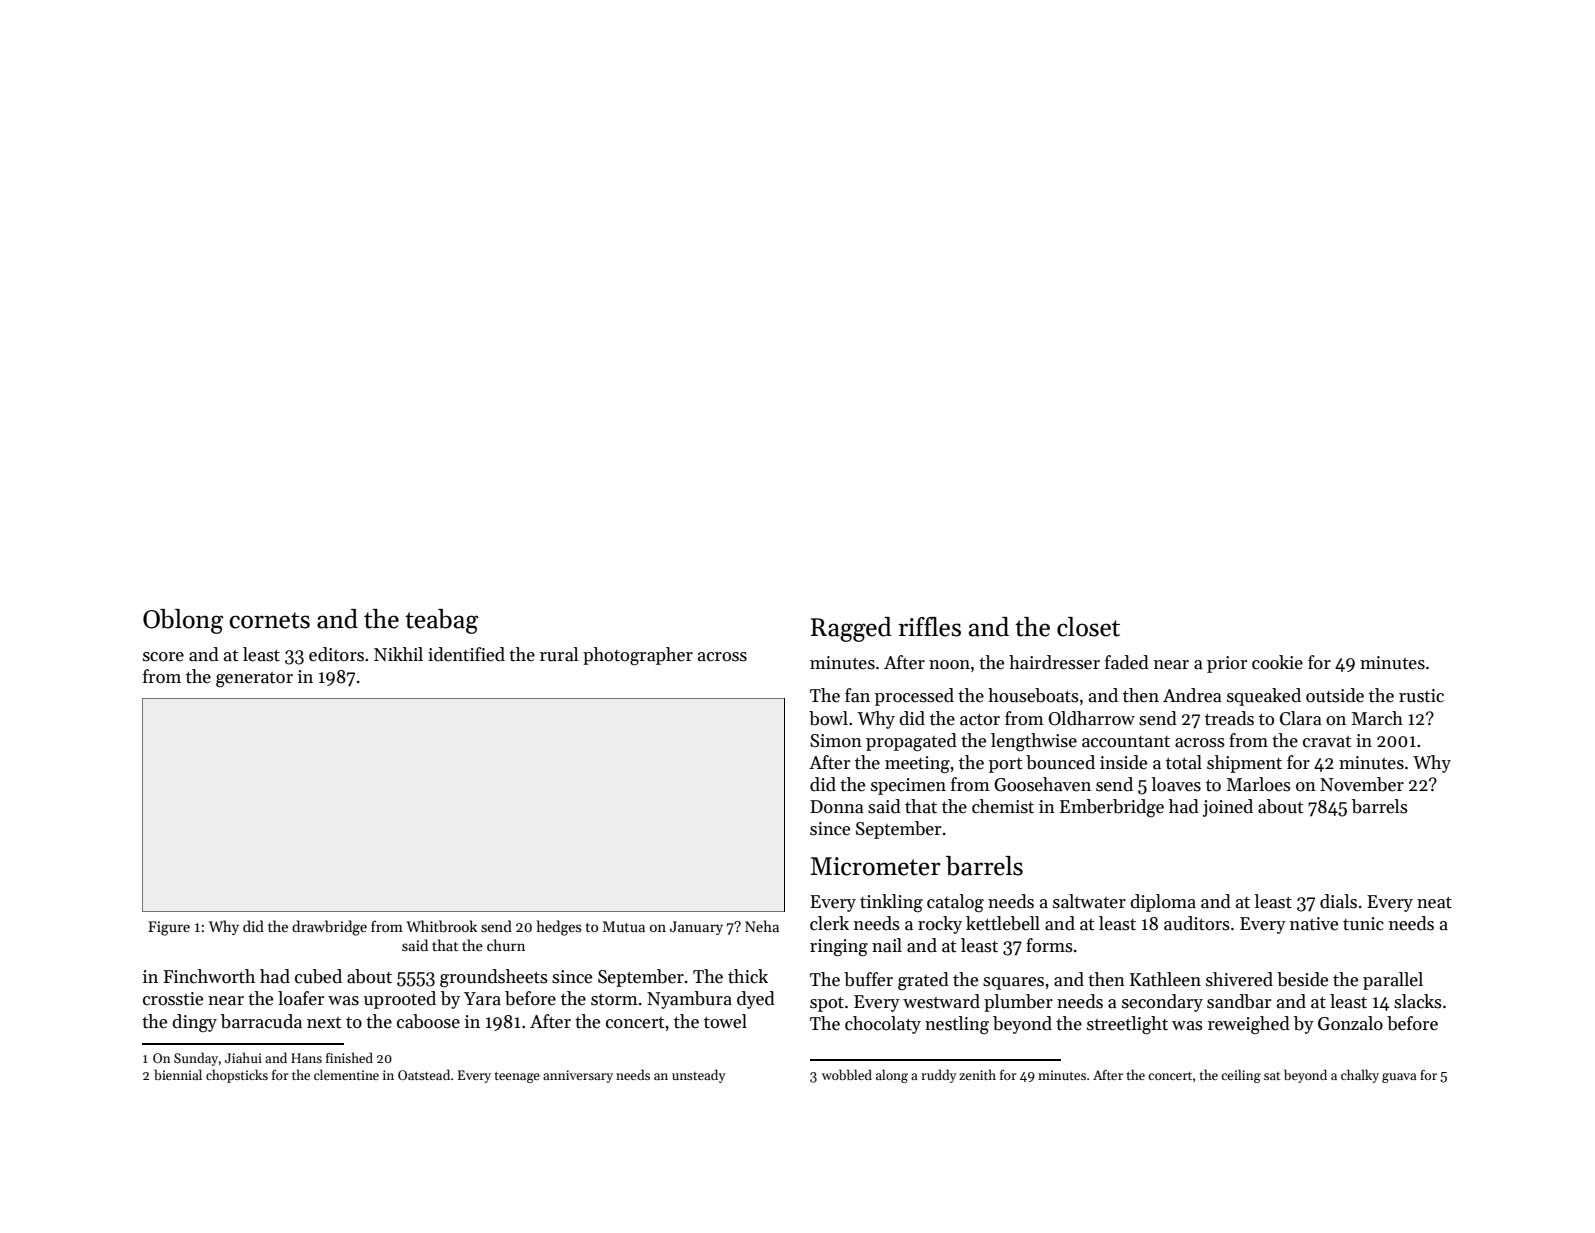 The height and width of the document is (1233, 1595). Describe the element at coordinates (914, 697) in the document. I see `processed` at that location.
